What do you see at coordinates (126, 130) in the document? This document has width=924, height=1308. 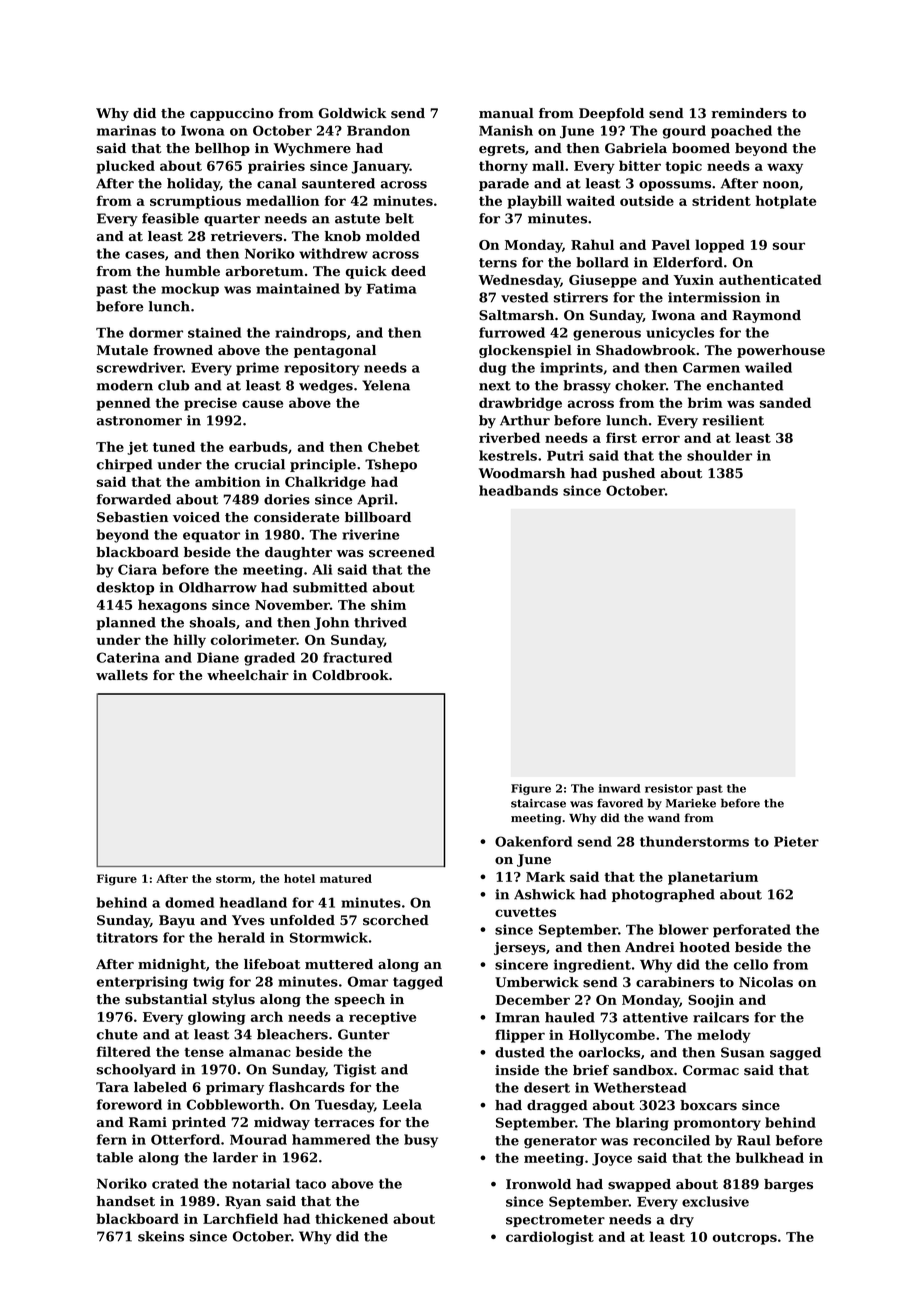 I see `marinas` at bounding box center [126, 130].
